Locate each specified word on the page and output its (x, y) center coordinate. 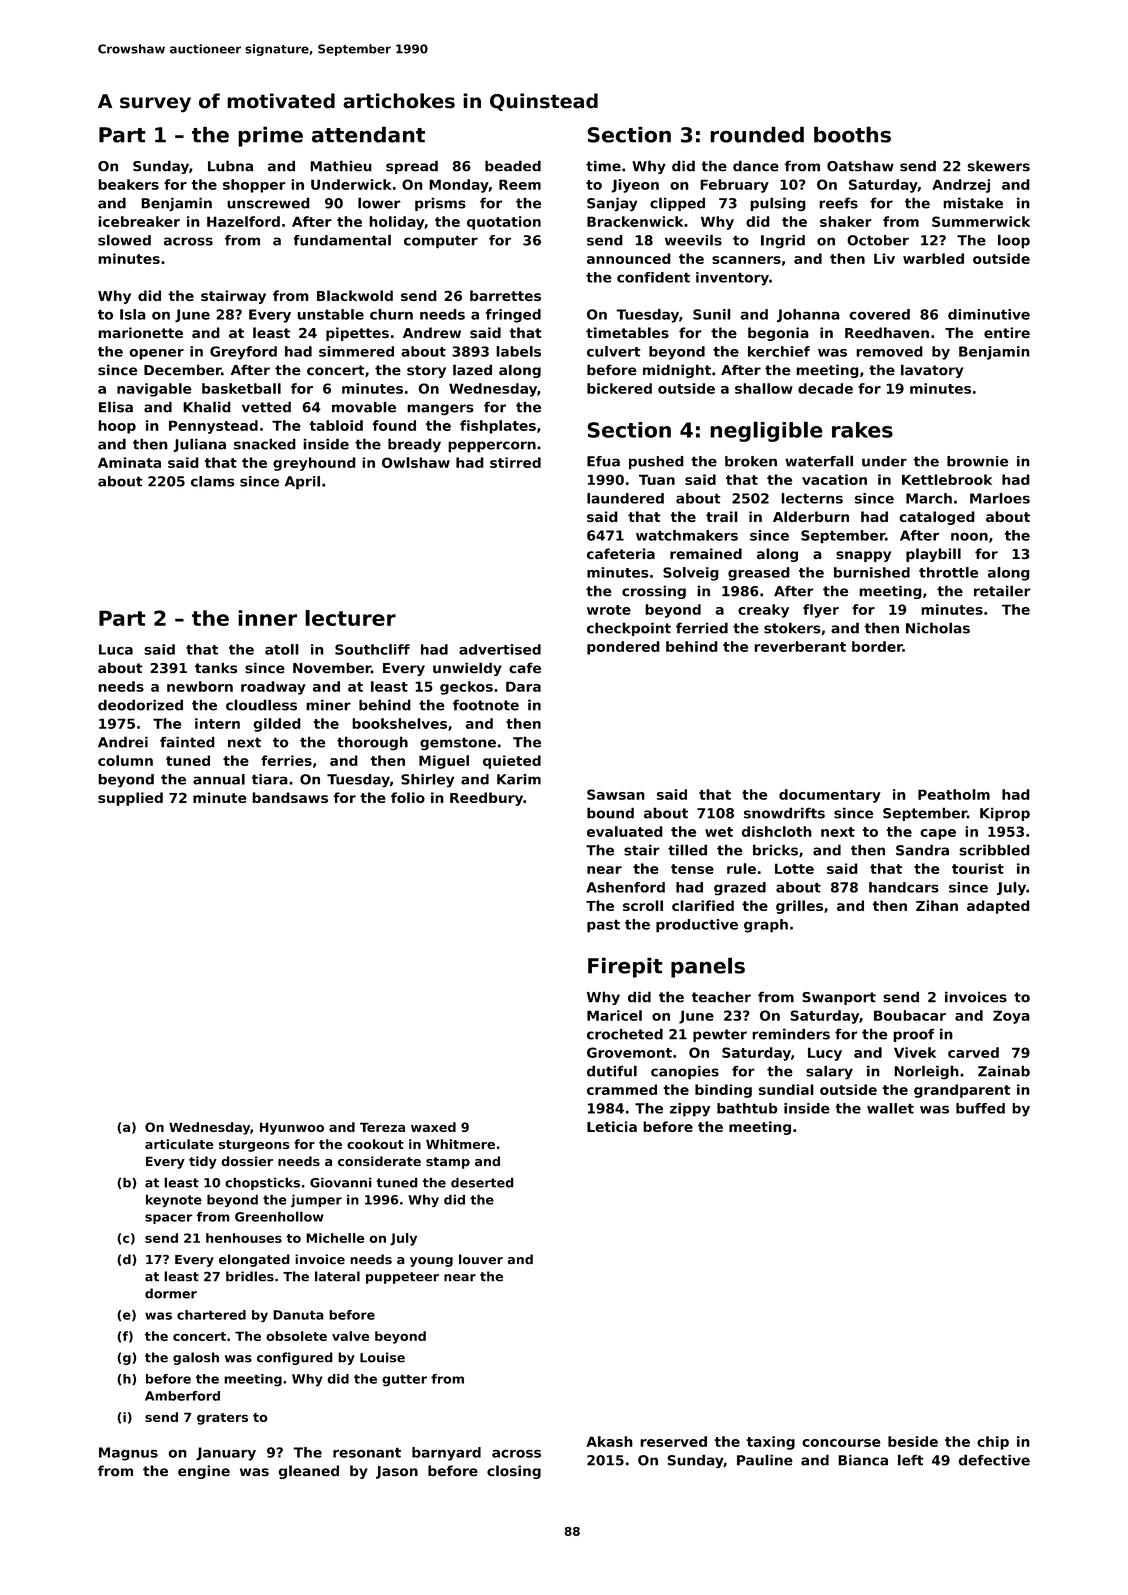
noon (969, 537)
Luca (116, 649)
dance (756, 166)
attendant (368, 134)
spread (412, 167)
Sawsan (616, 794)
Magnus (128, 1454)
